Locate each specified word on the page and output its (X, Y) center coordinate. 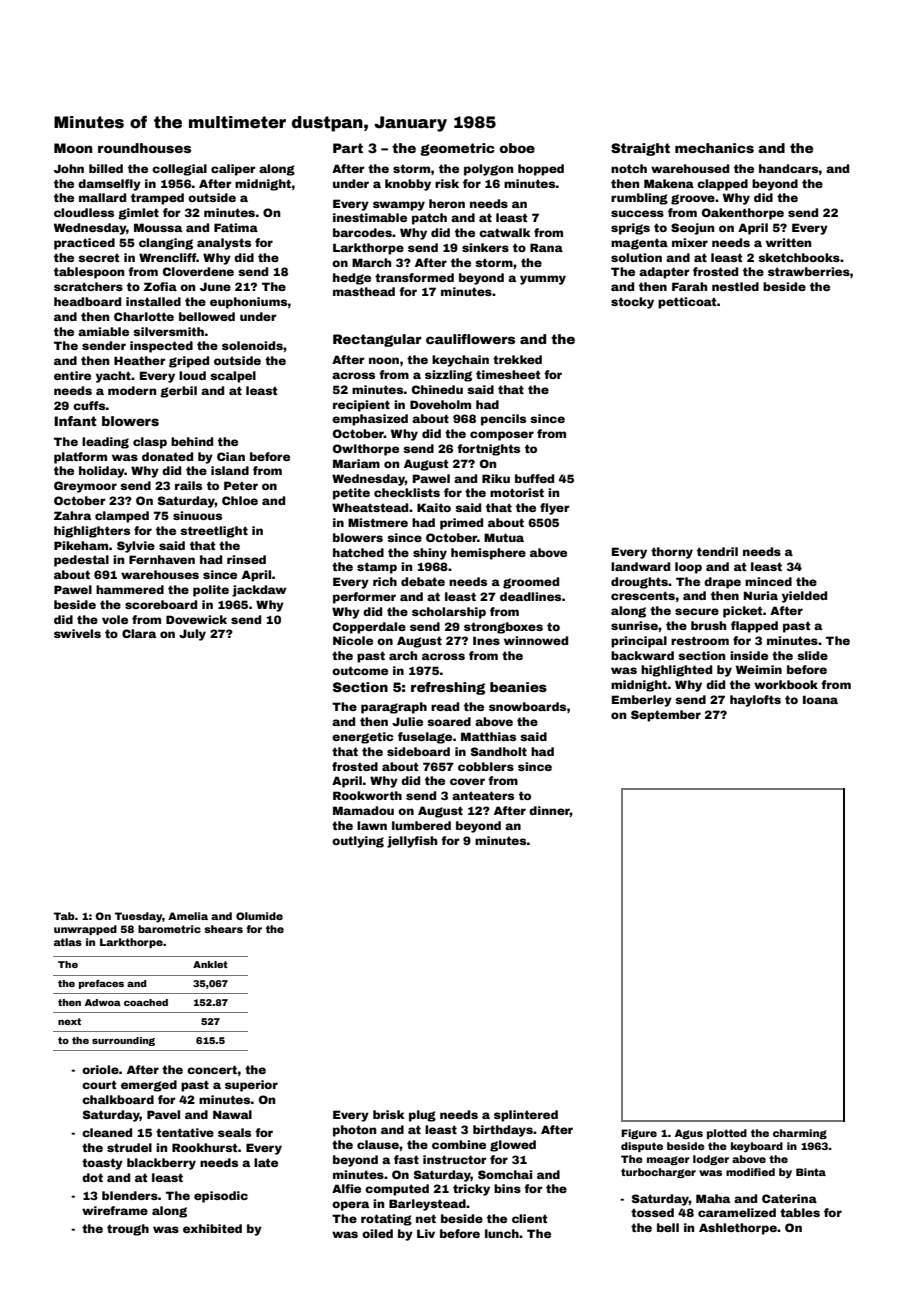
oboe (517, 148)
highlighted (676, 671)
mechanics (714, 148)
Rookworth (367, 795)
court (99, 1085)
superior (251, 1086)
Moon (73, 148)
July (192, 635)
